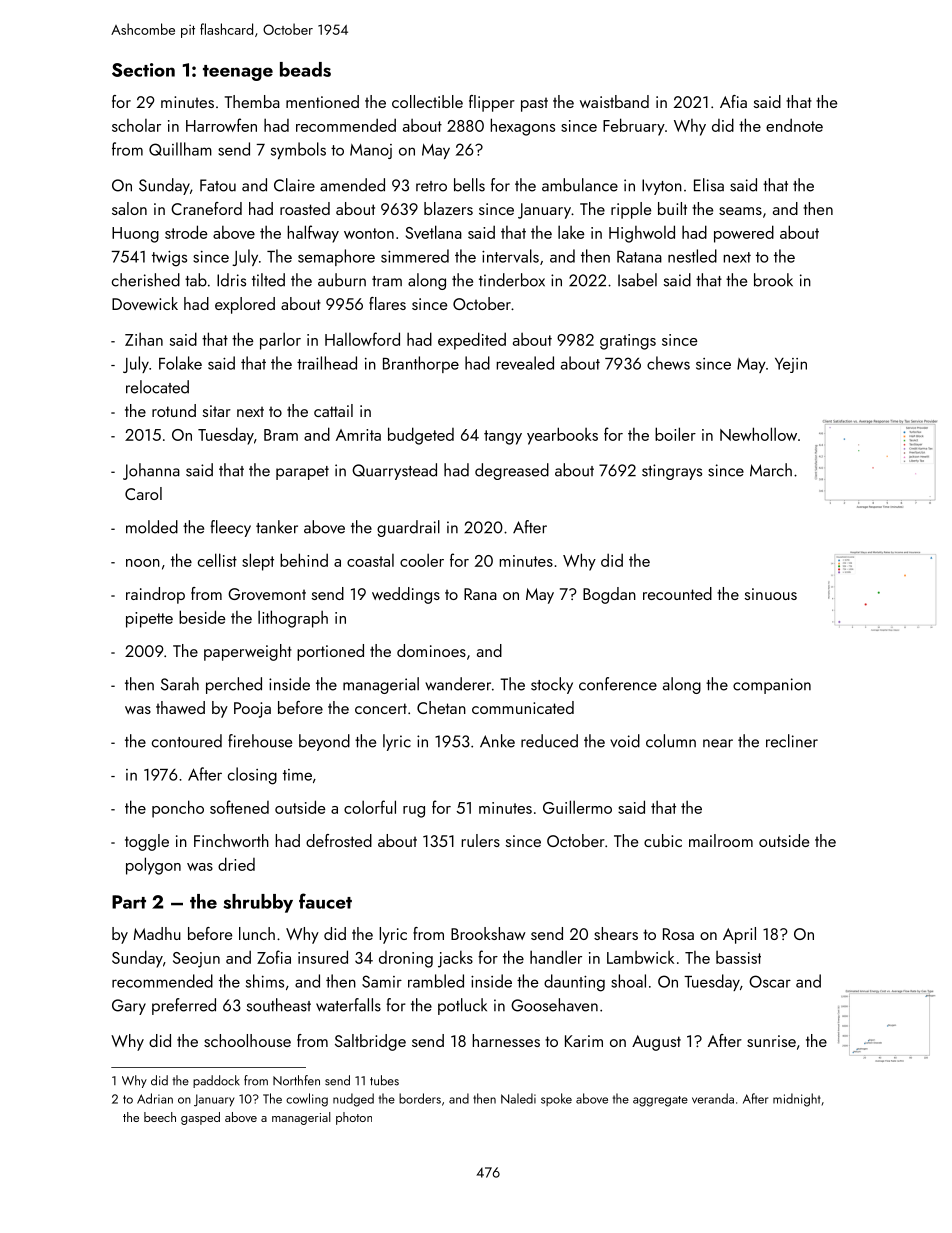 The width and height of the page is (952, 1233). What do you see at coordinates (160, 1117) in the page?
I see `beech` at bounding box center [160, 1117].
